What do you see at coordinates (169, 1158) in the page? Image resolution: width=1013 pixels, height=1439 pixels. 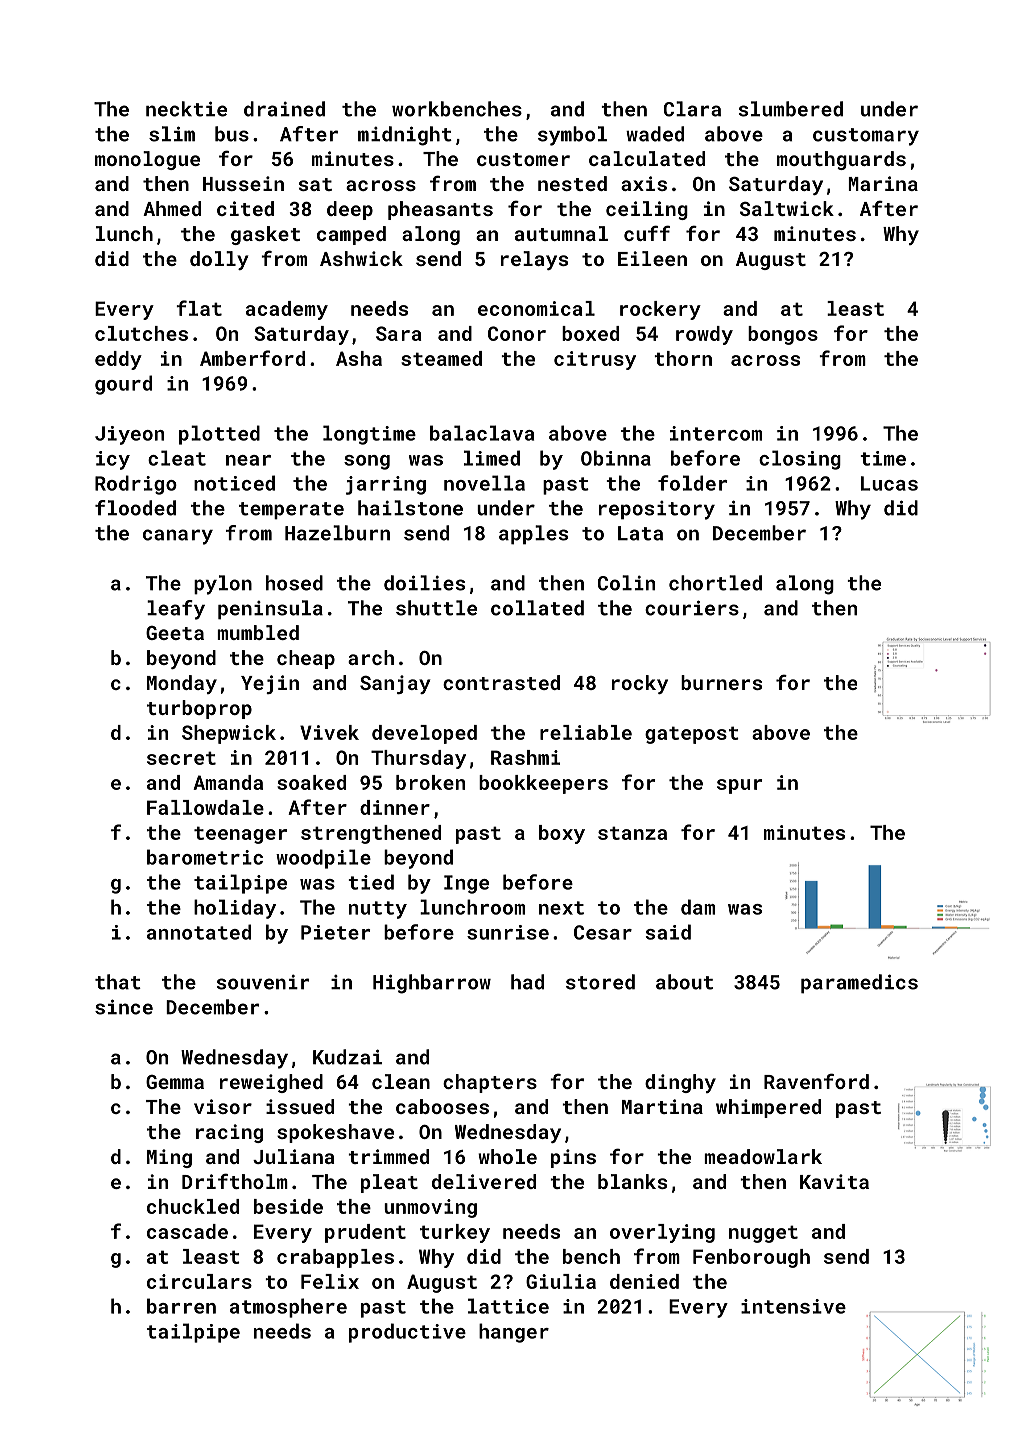 I see `Ming` at bounding box center [169, 1158].
